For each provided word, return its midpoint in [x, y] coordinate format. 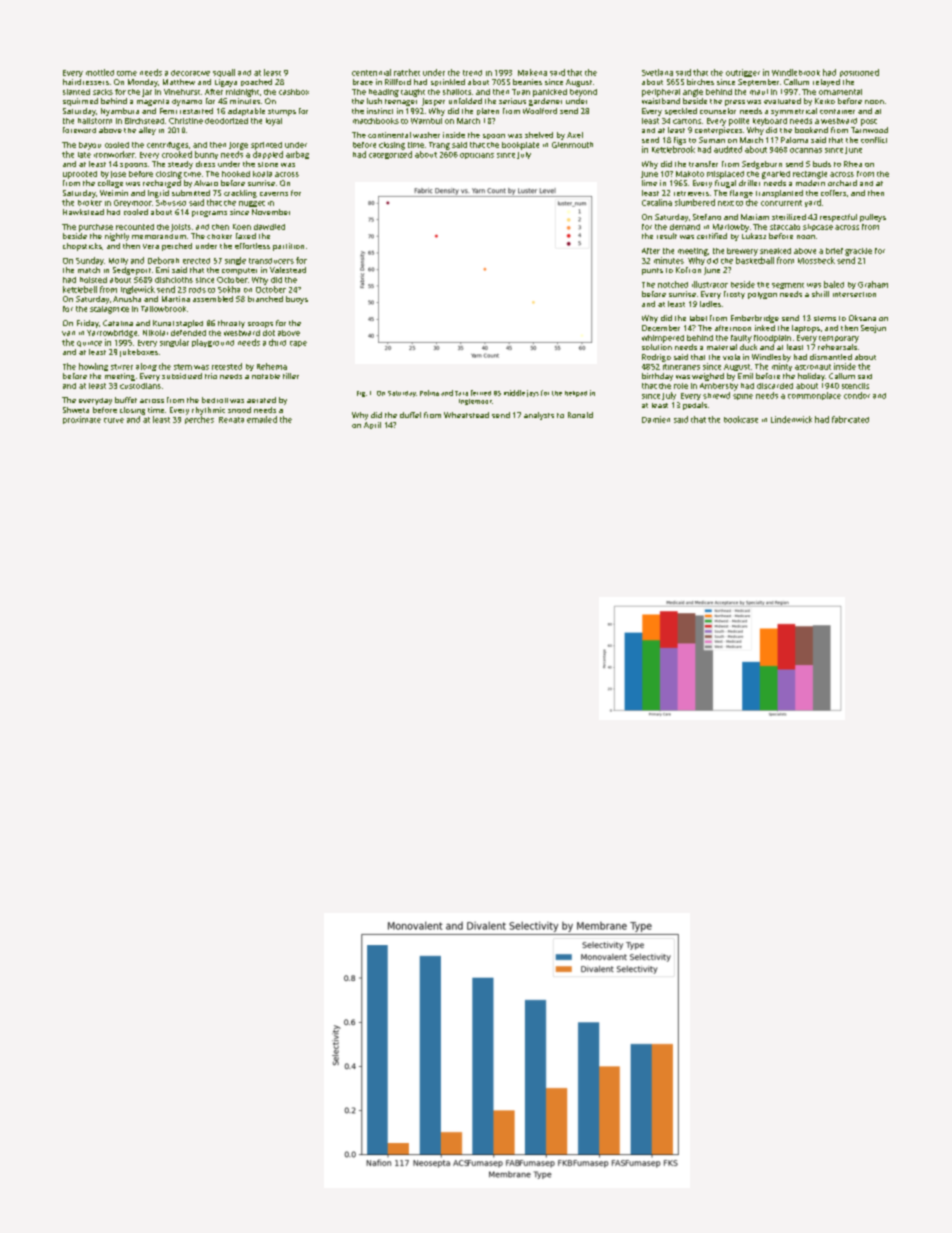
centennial [371, 72]
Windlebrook [796, 72]
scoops [260, 325]
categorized [390, 155]
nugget [252, 204]
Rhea [853, 164]
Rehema [272, 366]
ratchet [407, 72]
